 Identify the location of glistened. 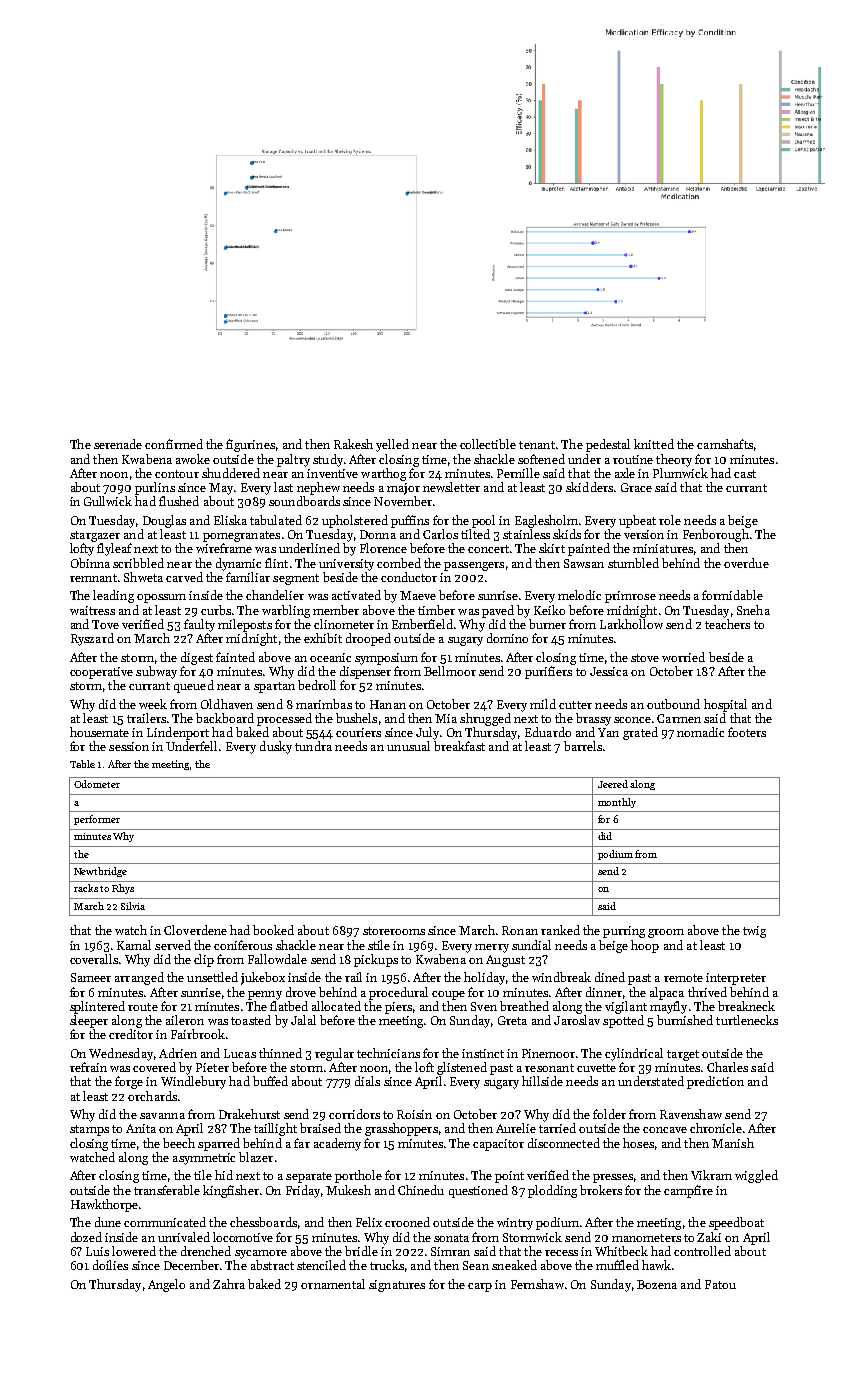
(462, 1068).
